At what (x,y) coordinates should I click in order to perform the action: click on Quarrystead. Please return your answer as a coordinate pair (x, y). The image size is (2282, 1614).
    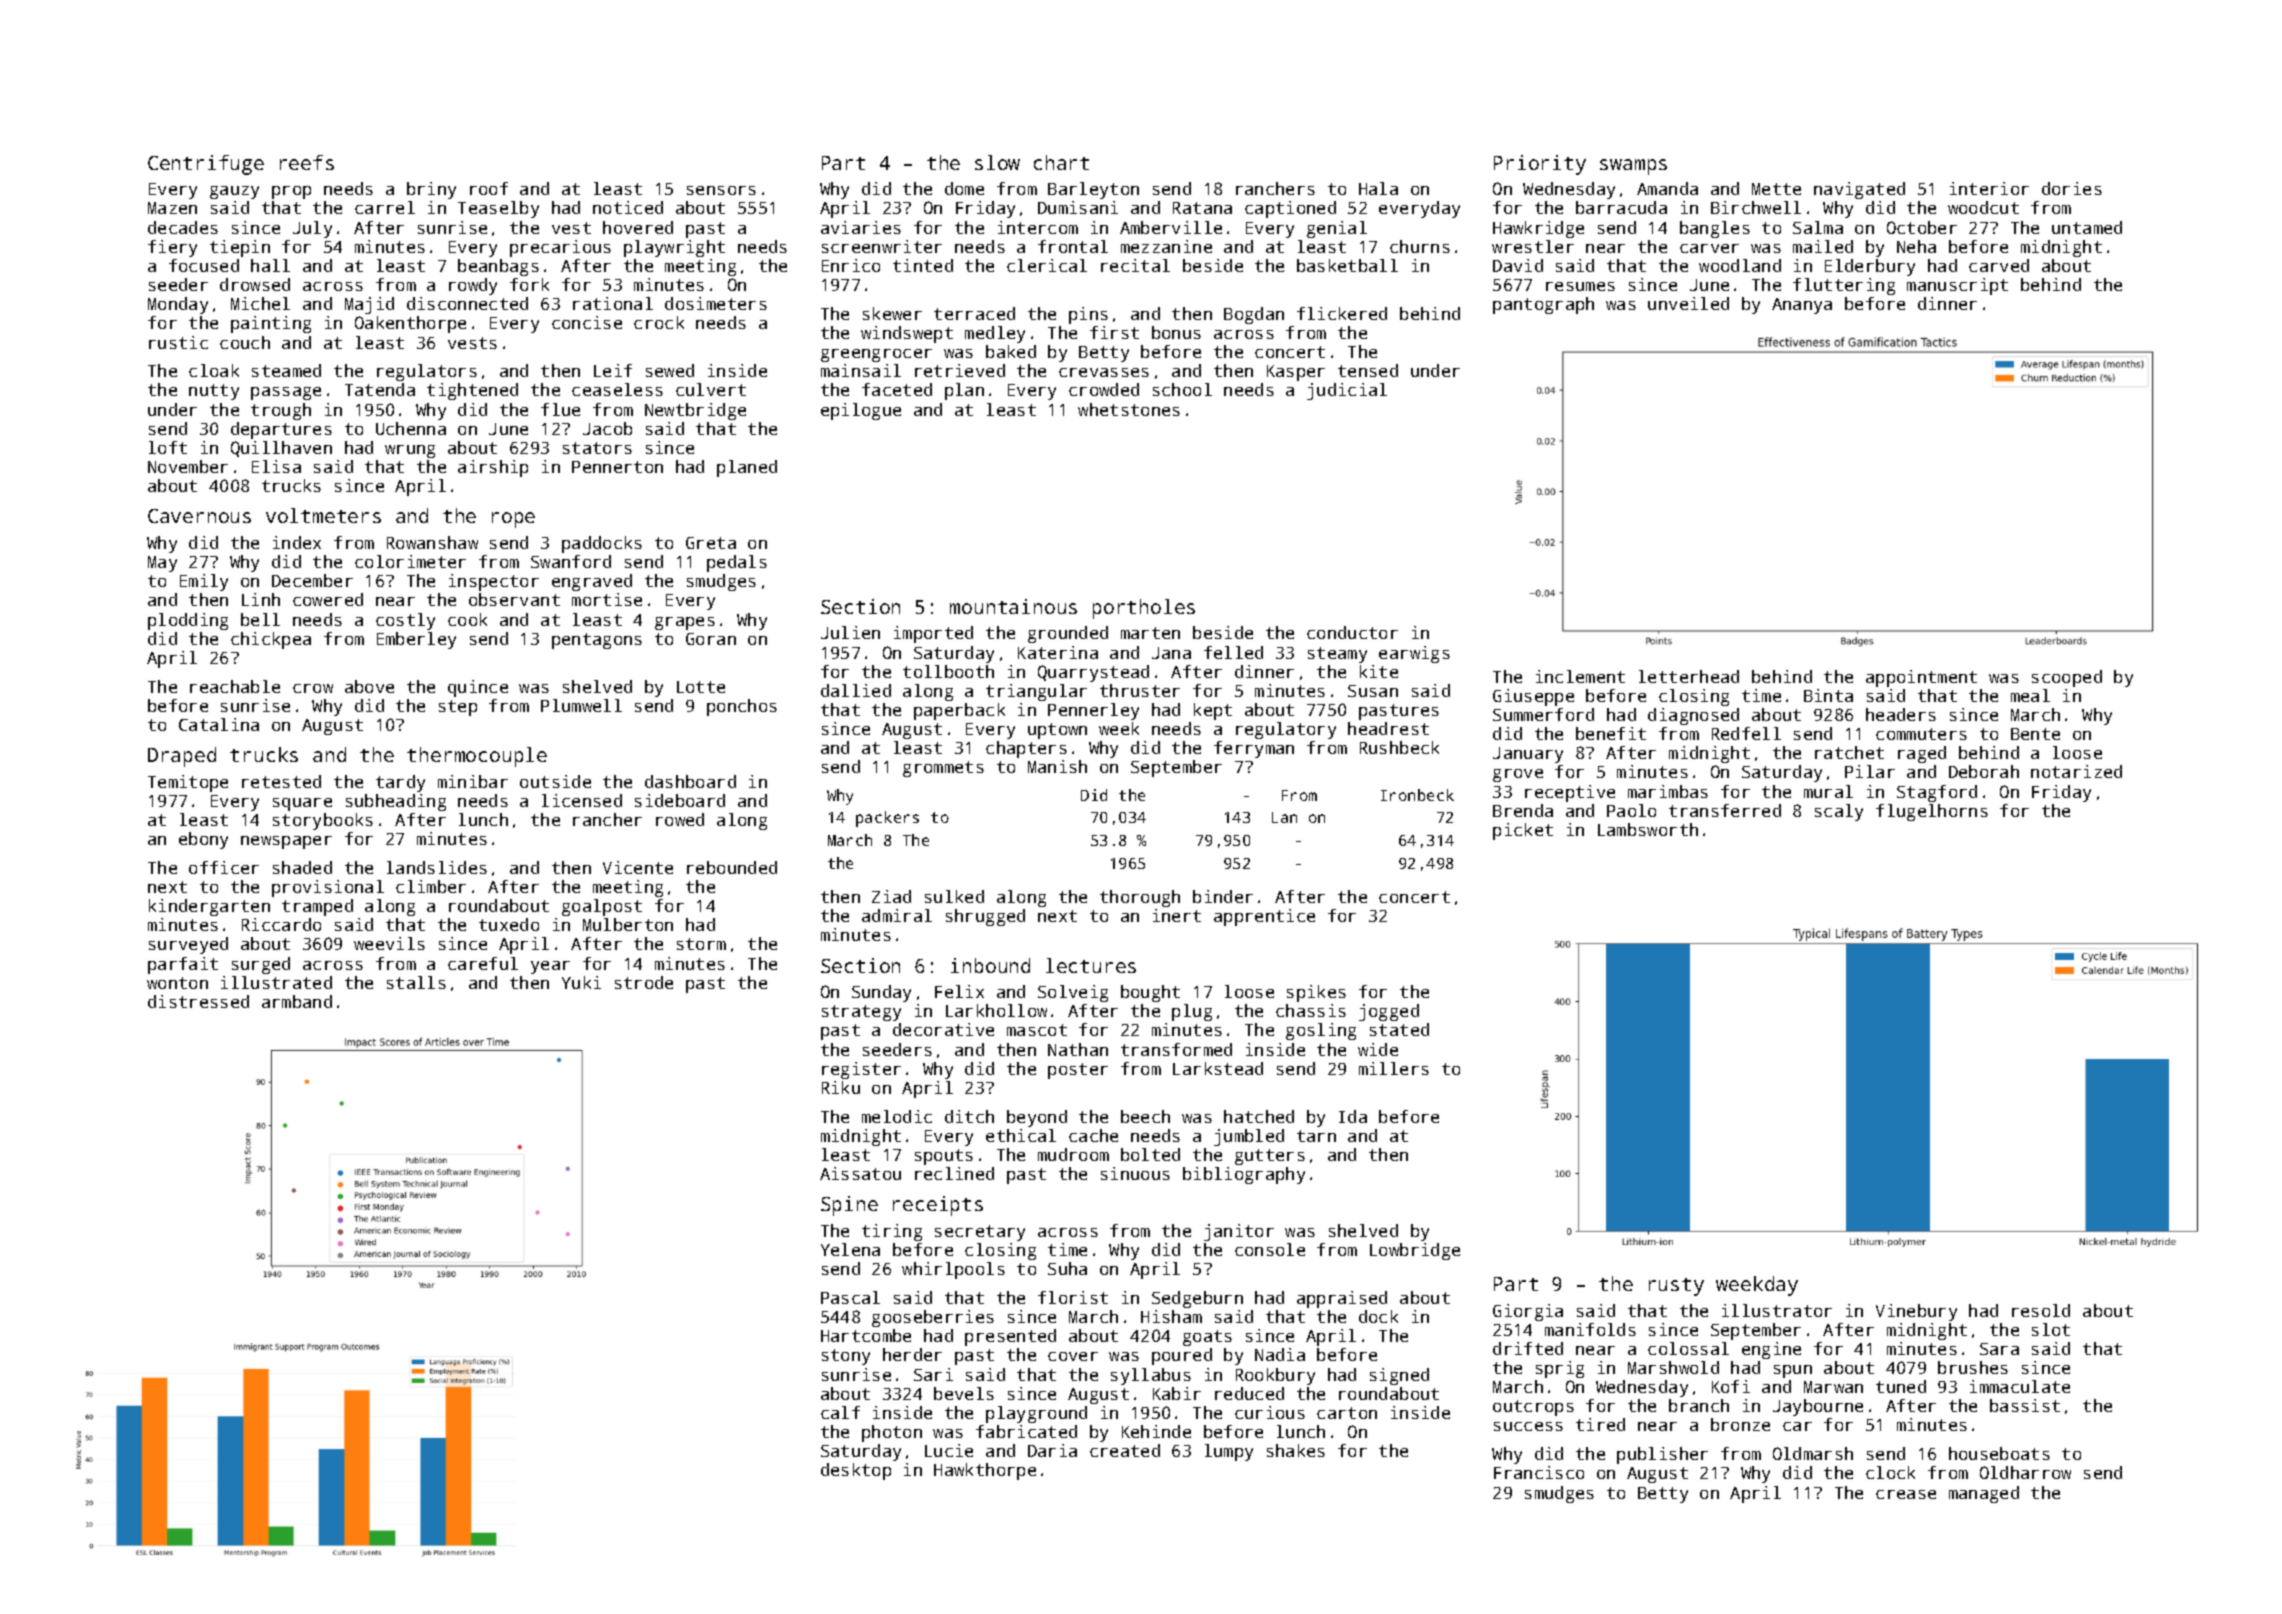
    Looking at the image, I should click on (1093, 673).
